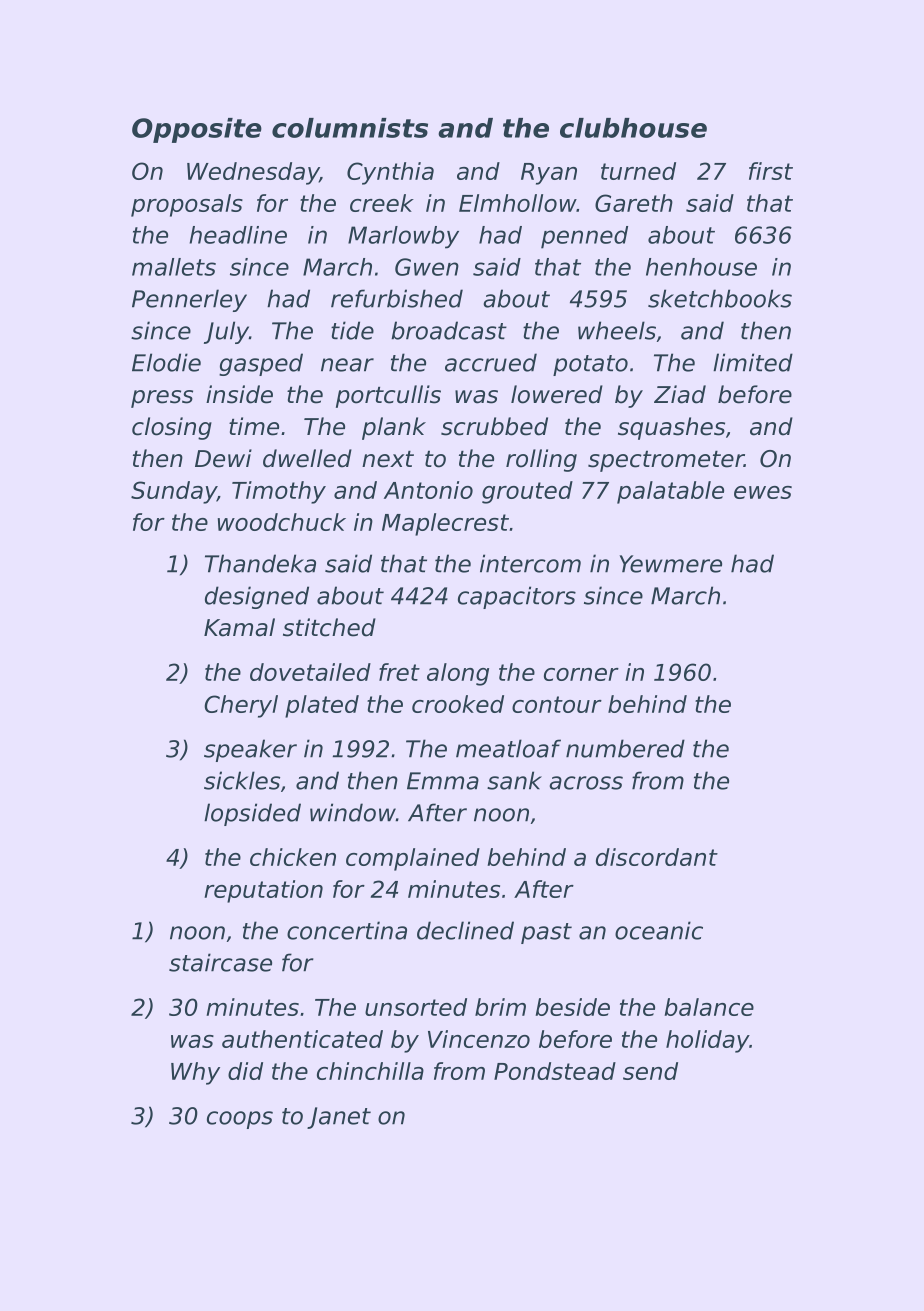 The height and width of the image is (1311, 924). I want to click on Yewmere, so click(671, 564).
